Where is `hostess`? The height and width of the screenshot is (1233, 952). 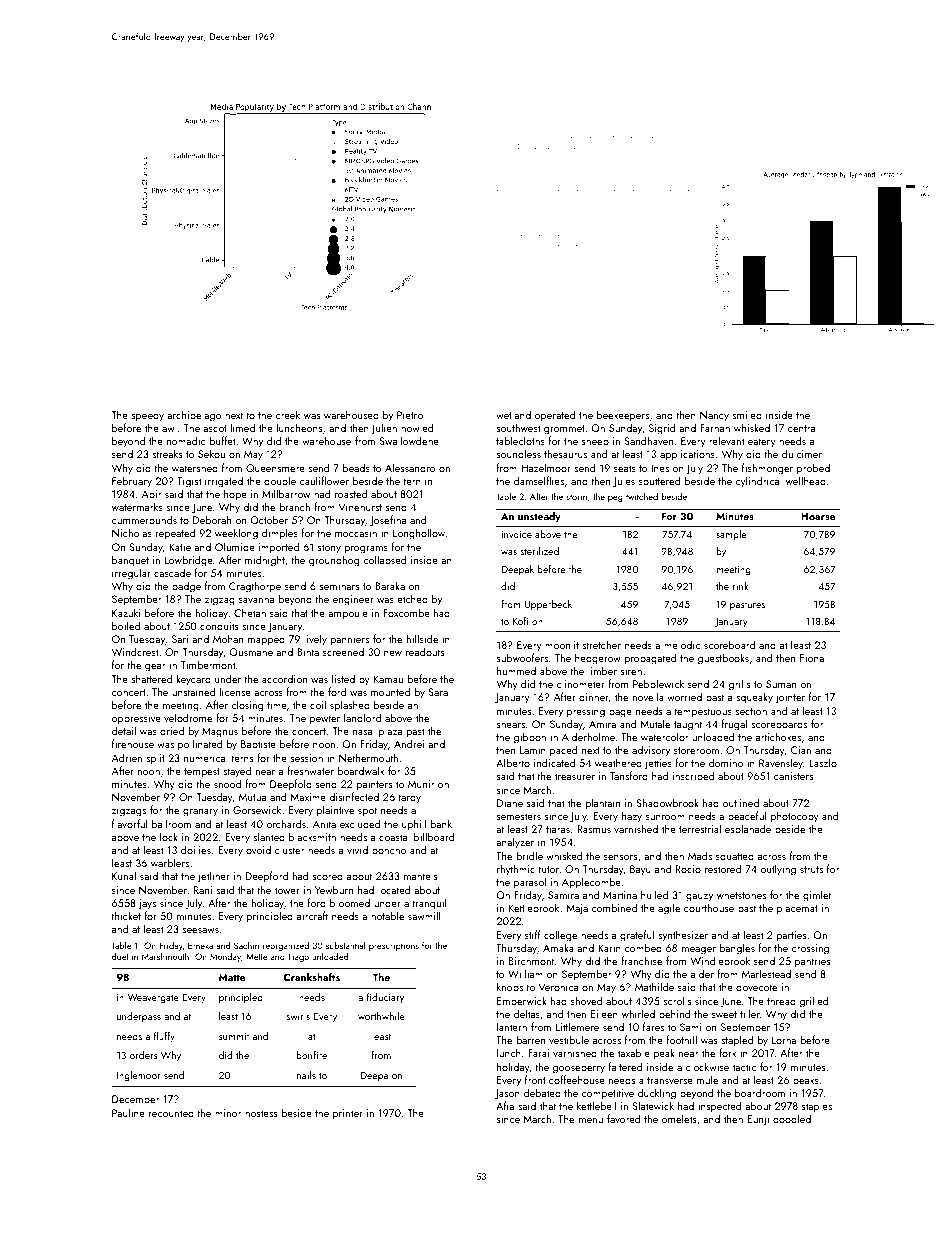 hostess is located at coordinates (261, 1113).
